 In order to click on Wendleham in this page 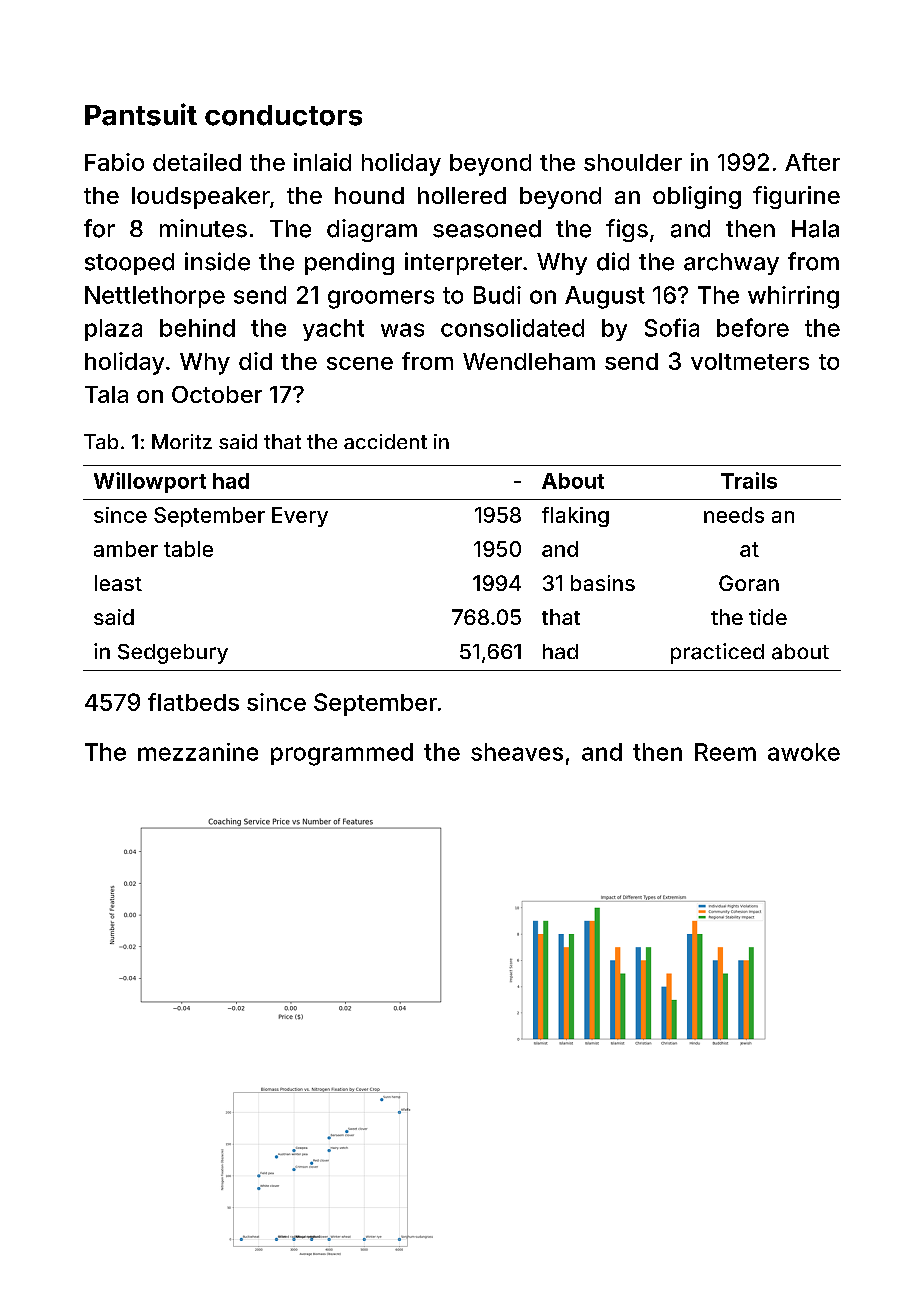, I will do `click(529, 361)`.
